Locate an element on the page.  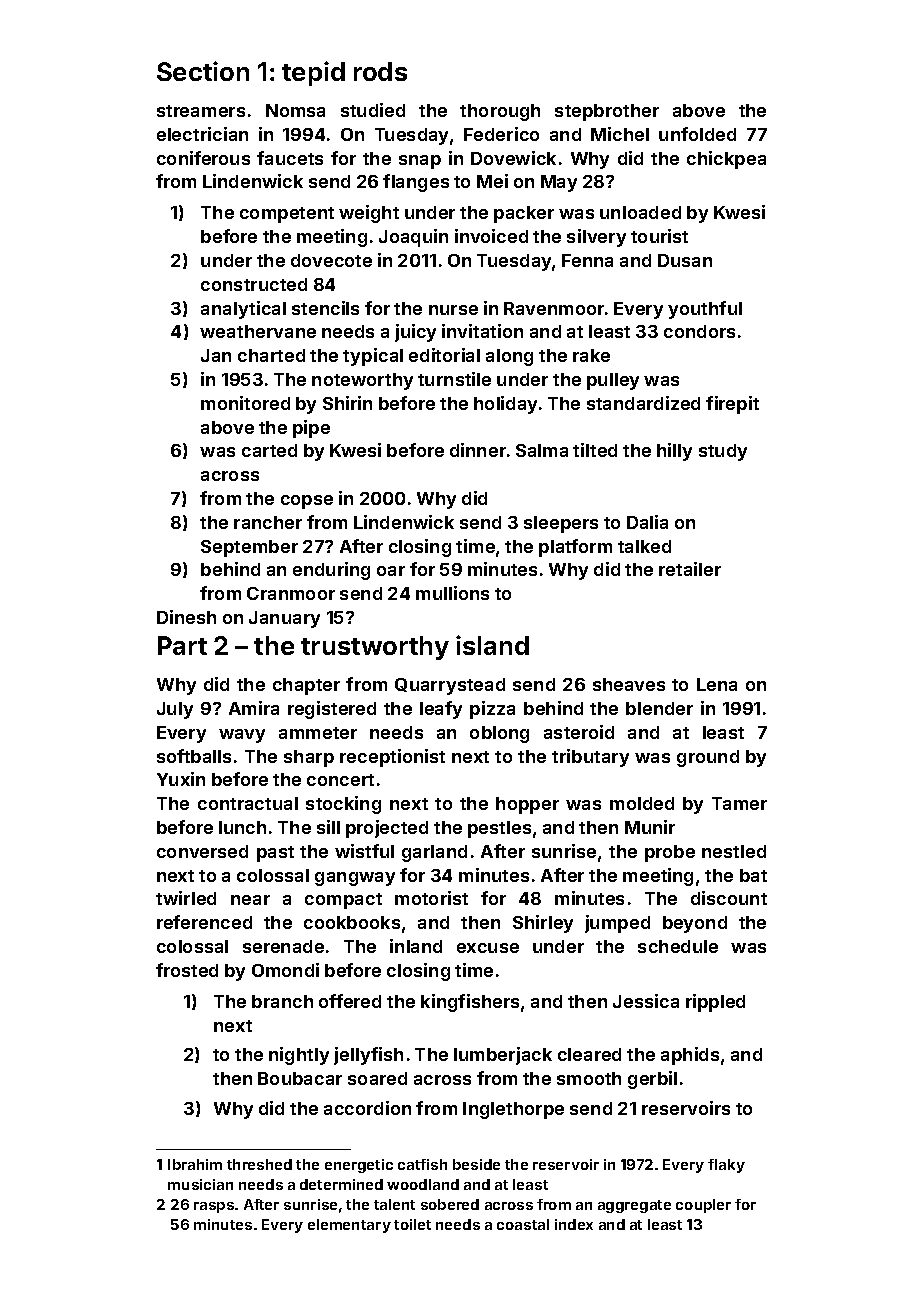
coastal is located at coordinates (523, 1224).
